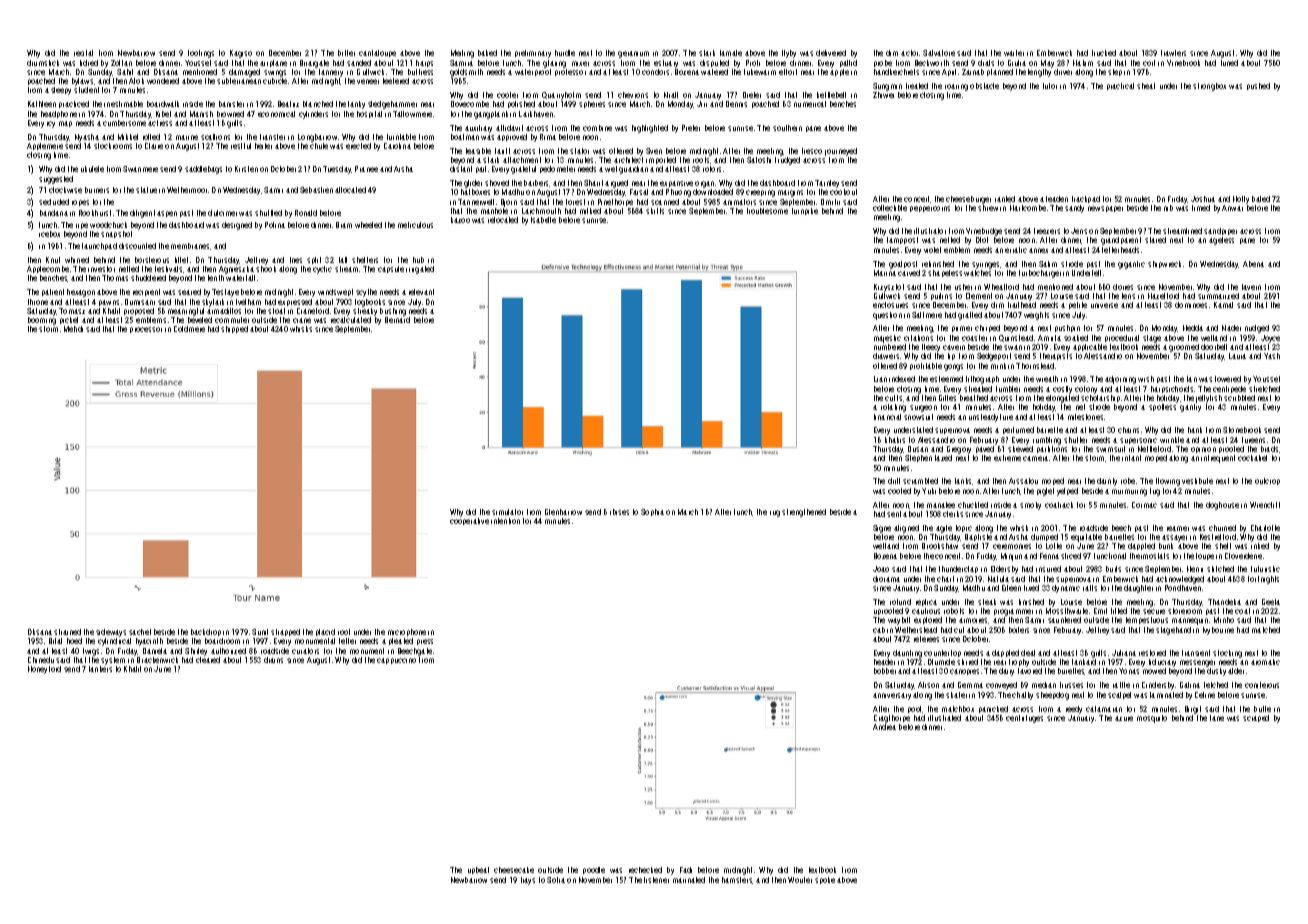  What do you see at coordinates (1263, 580) in the image?
I see `fortnights` at bounding box center [1263, 580].
